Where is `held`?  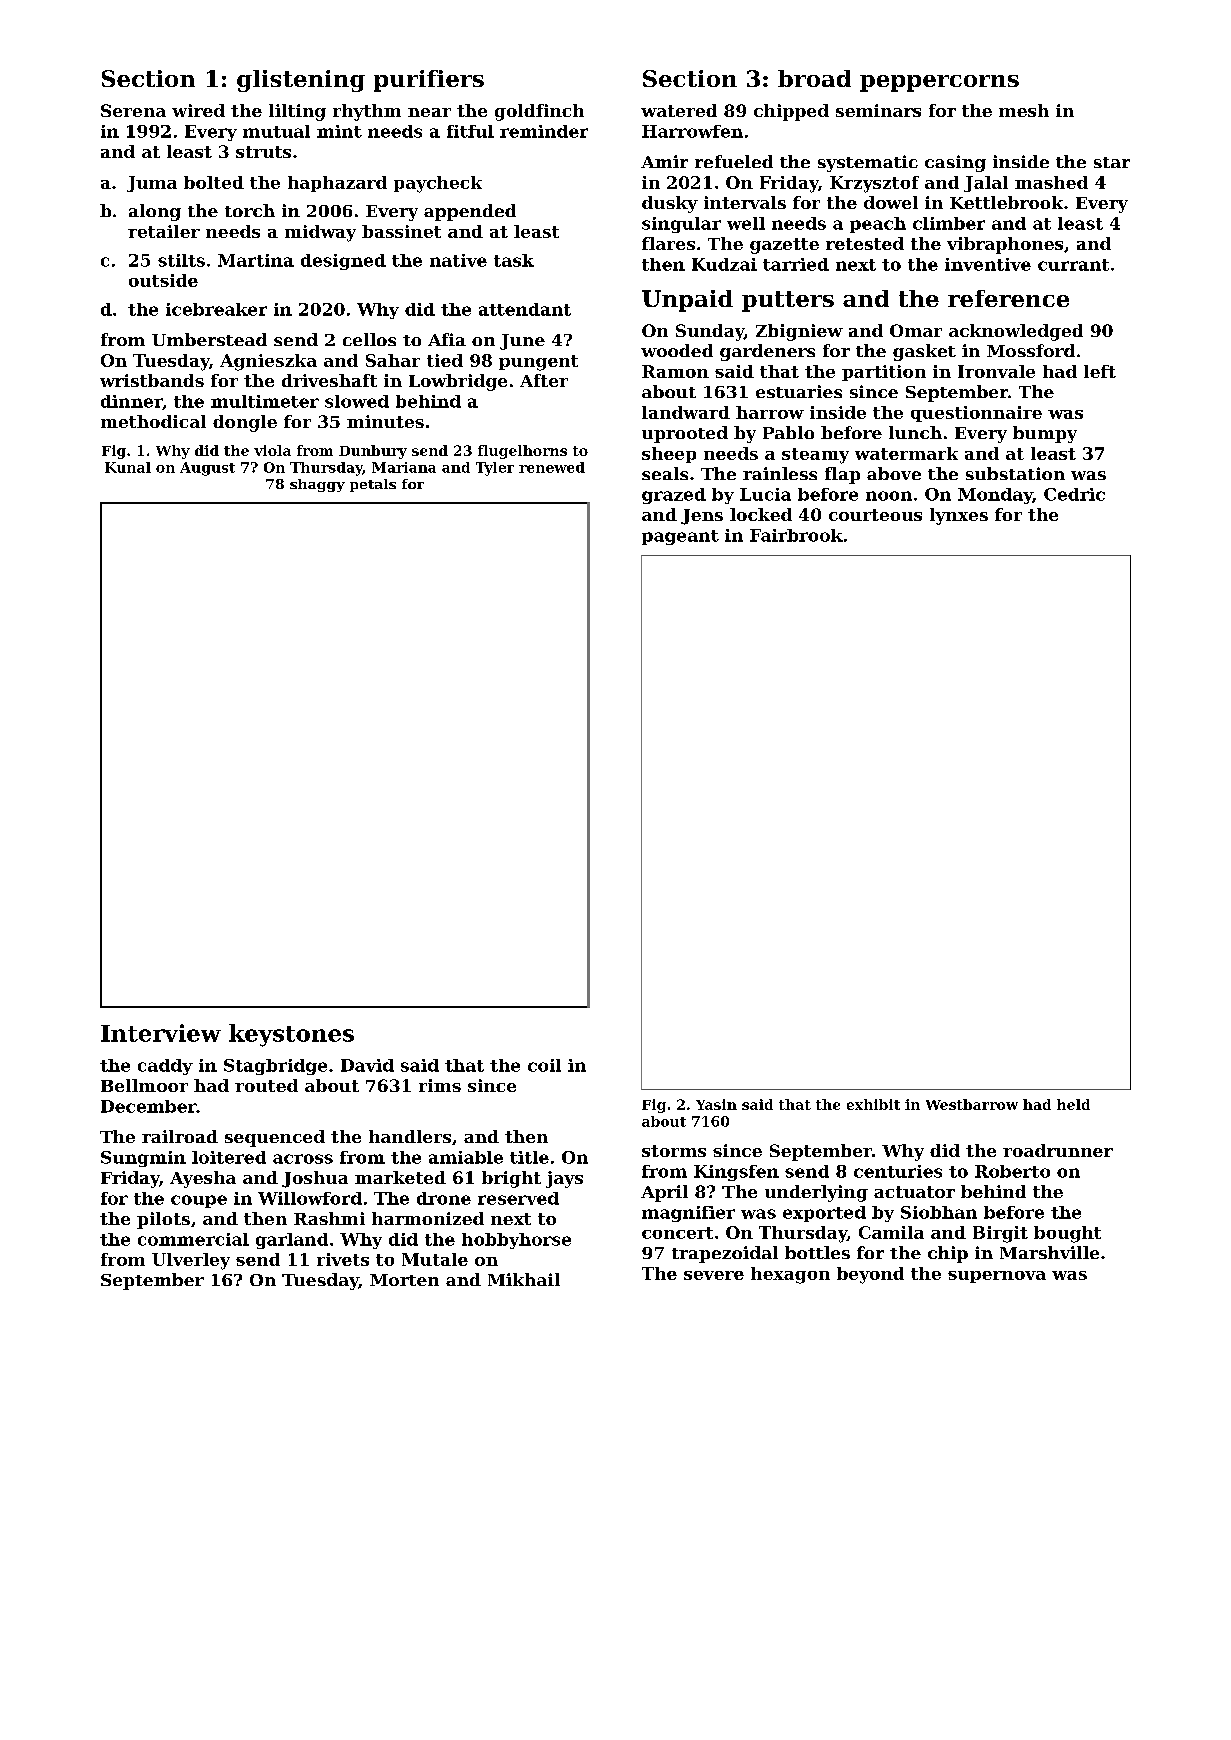 held is located at coordinates (1073, 1104).
